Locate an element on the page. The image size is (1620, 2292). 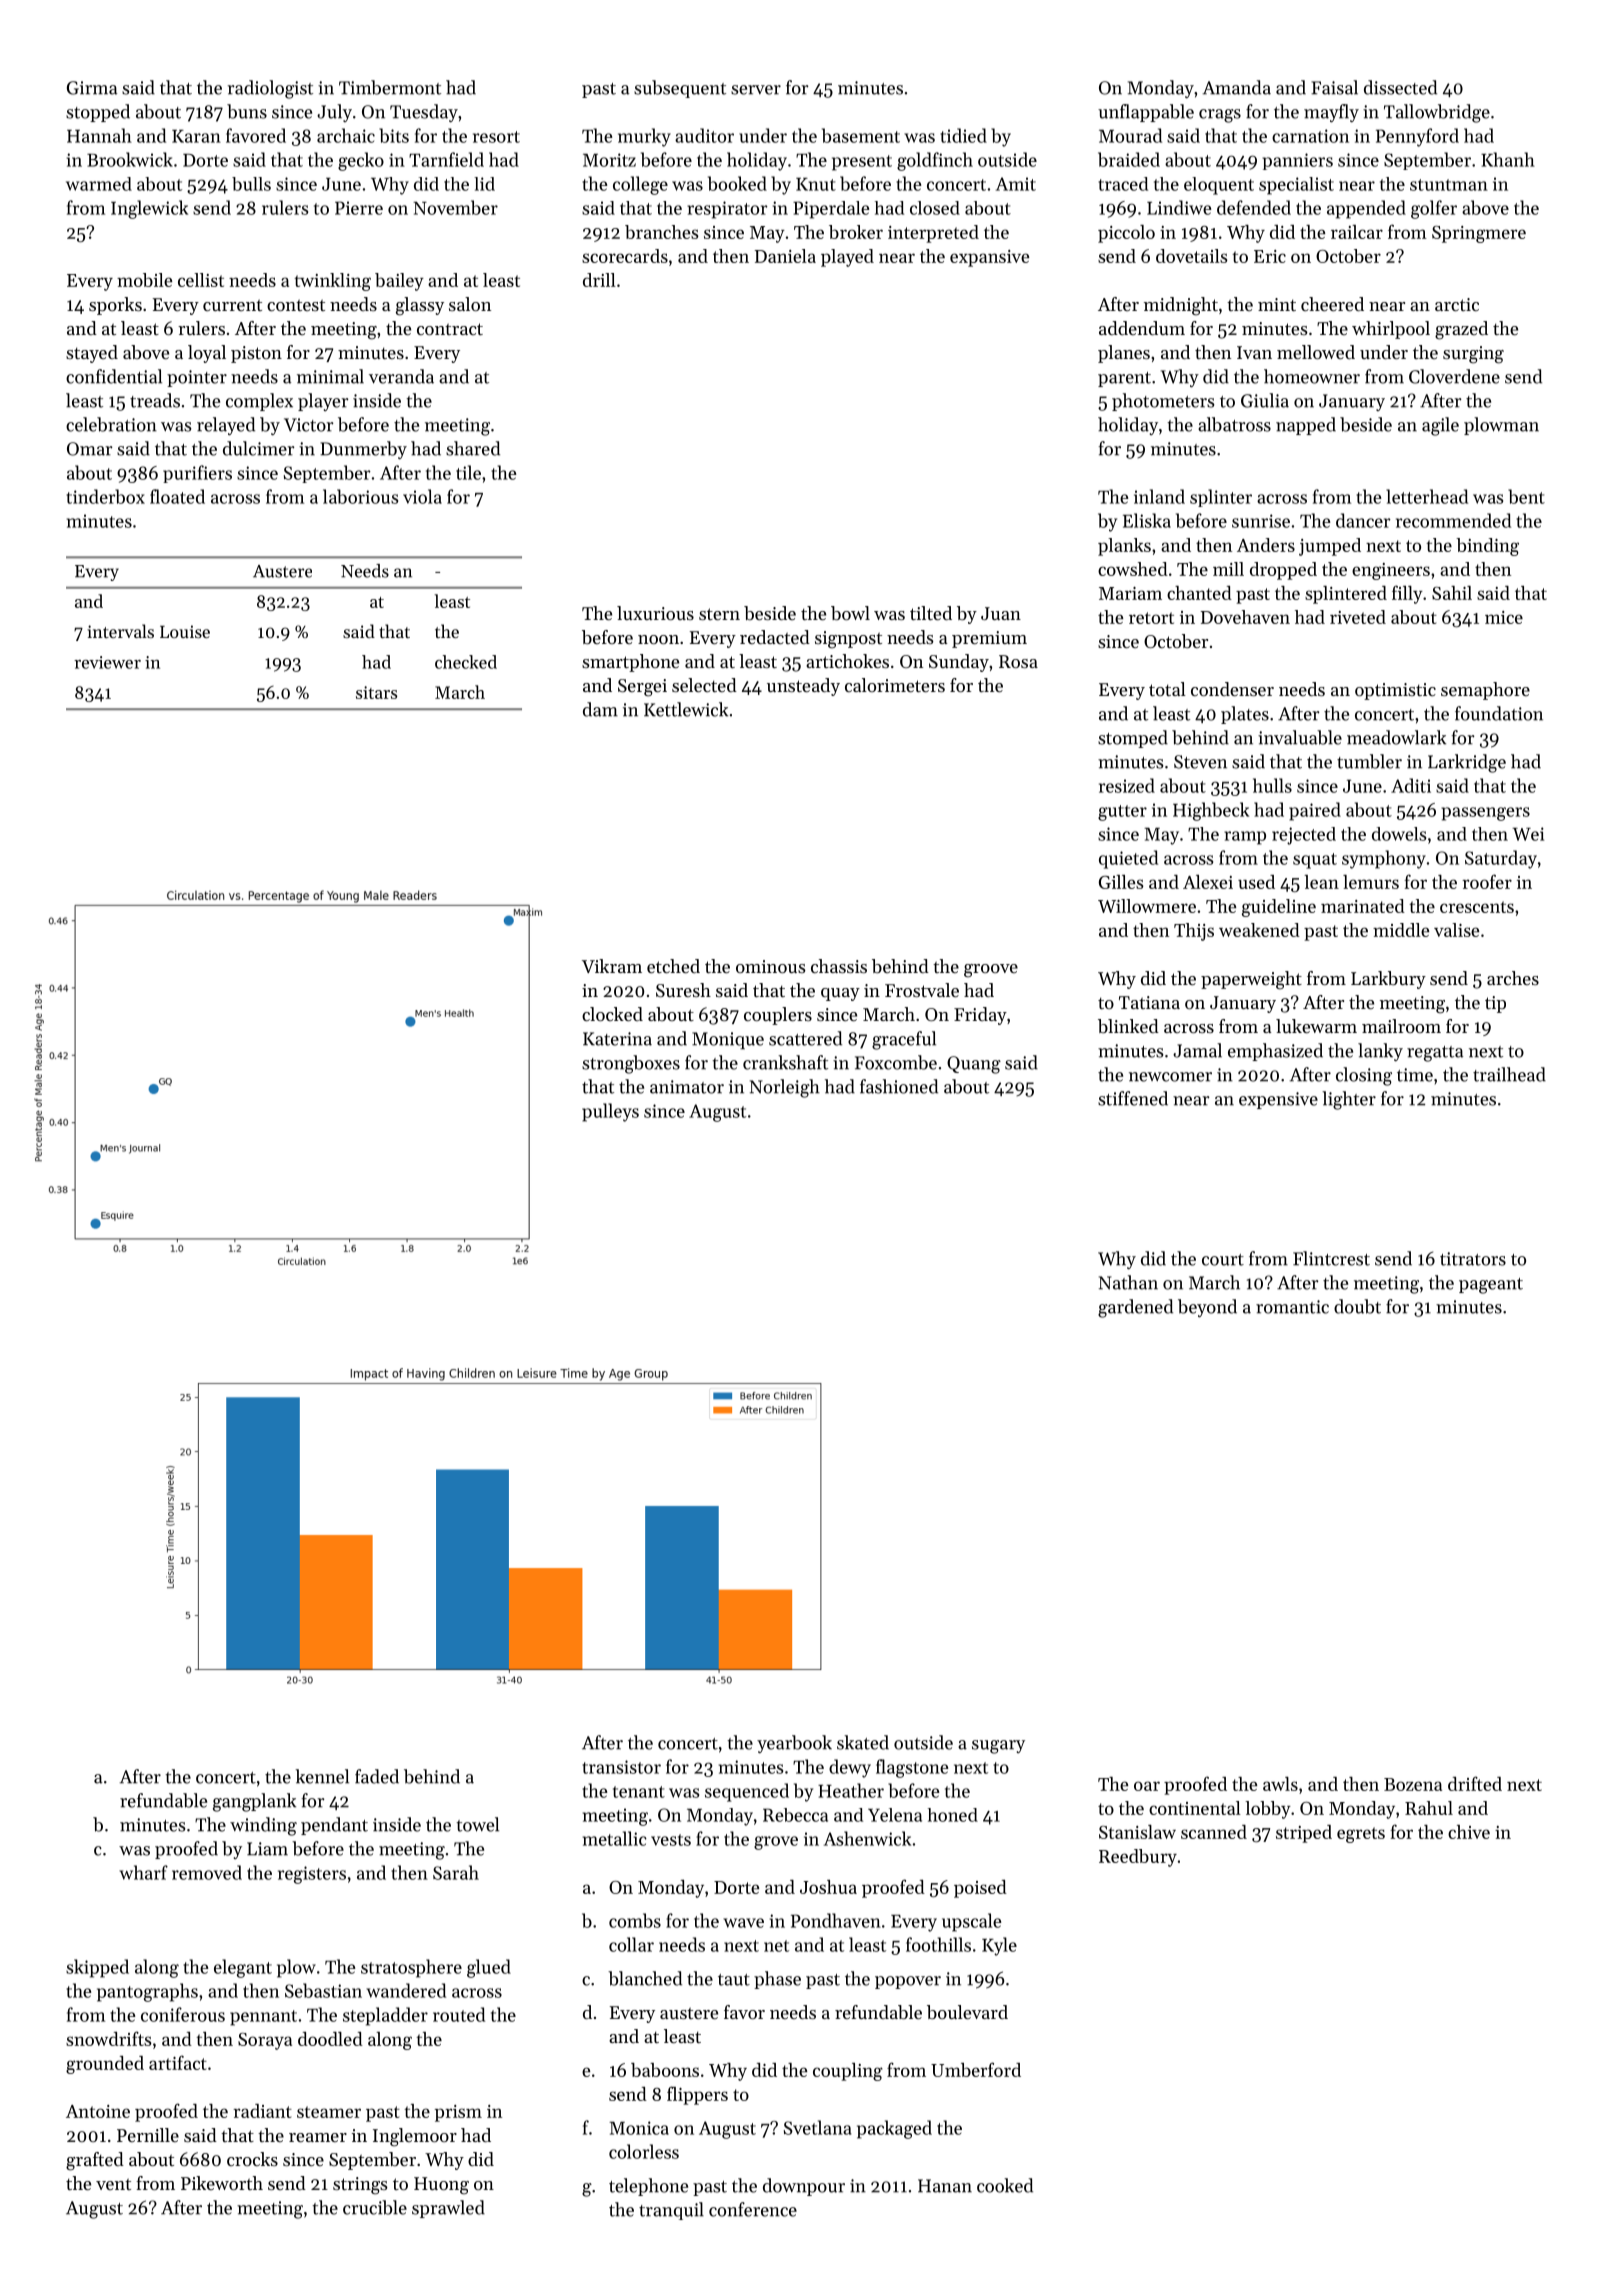
pulleys is located at coordinates (610, 1112).
